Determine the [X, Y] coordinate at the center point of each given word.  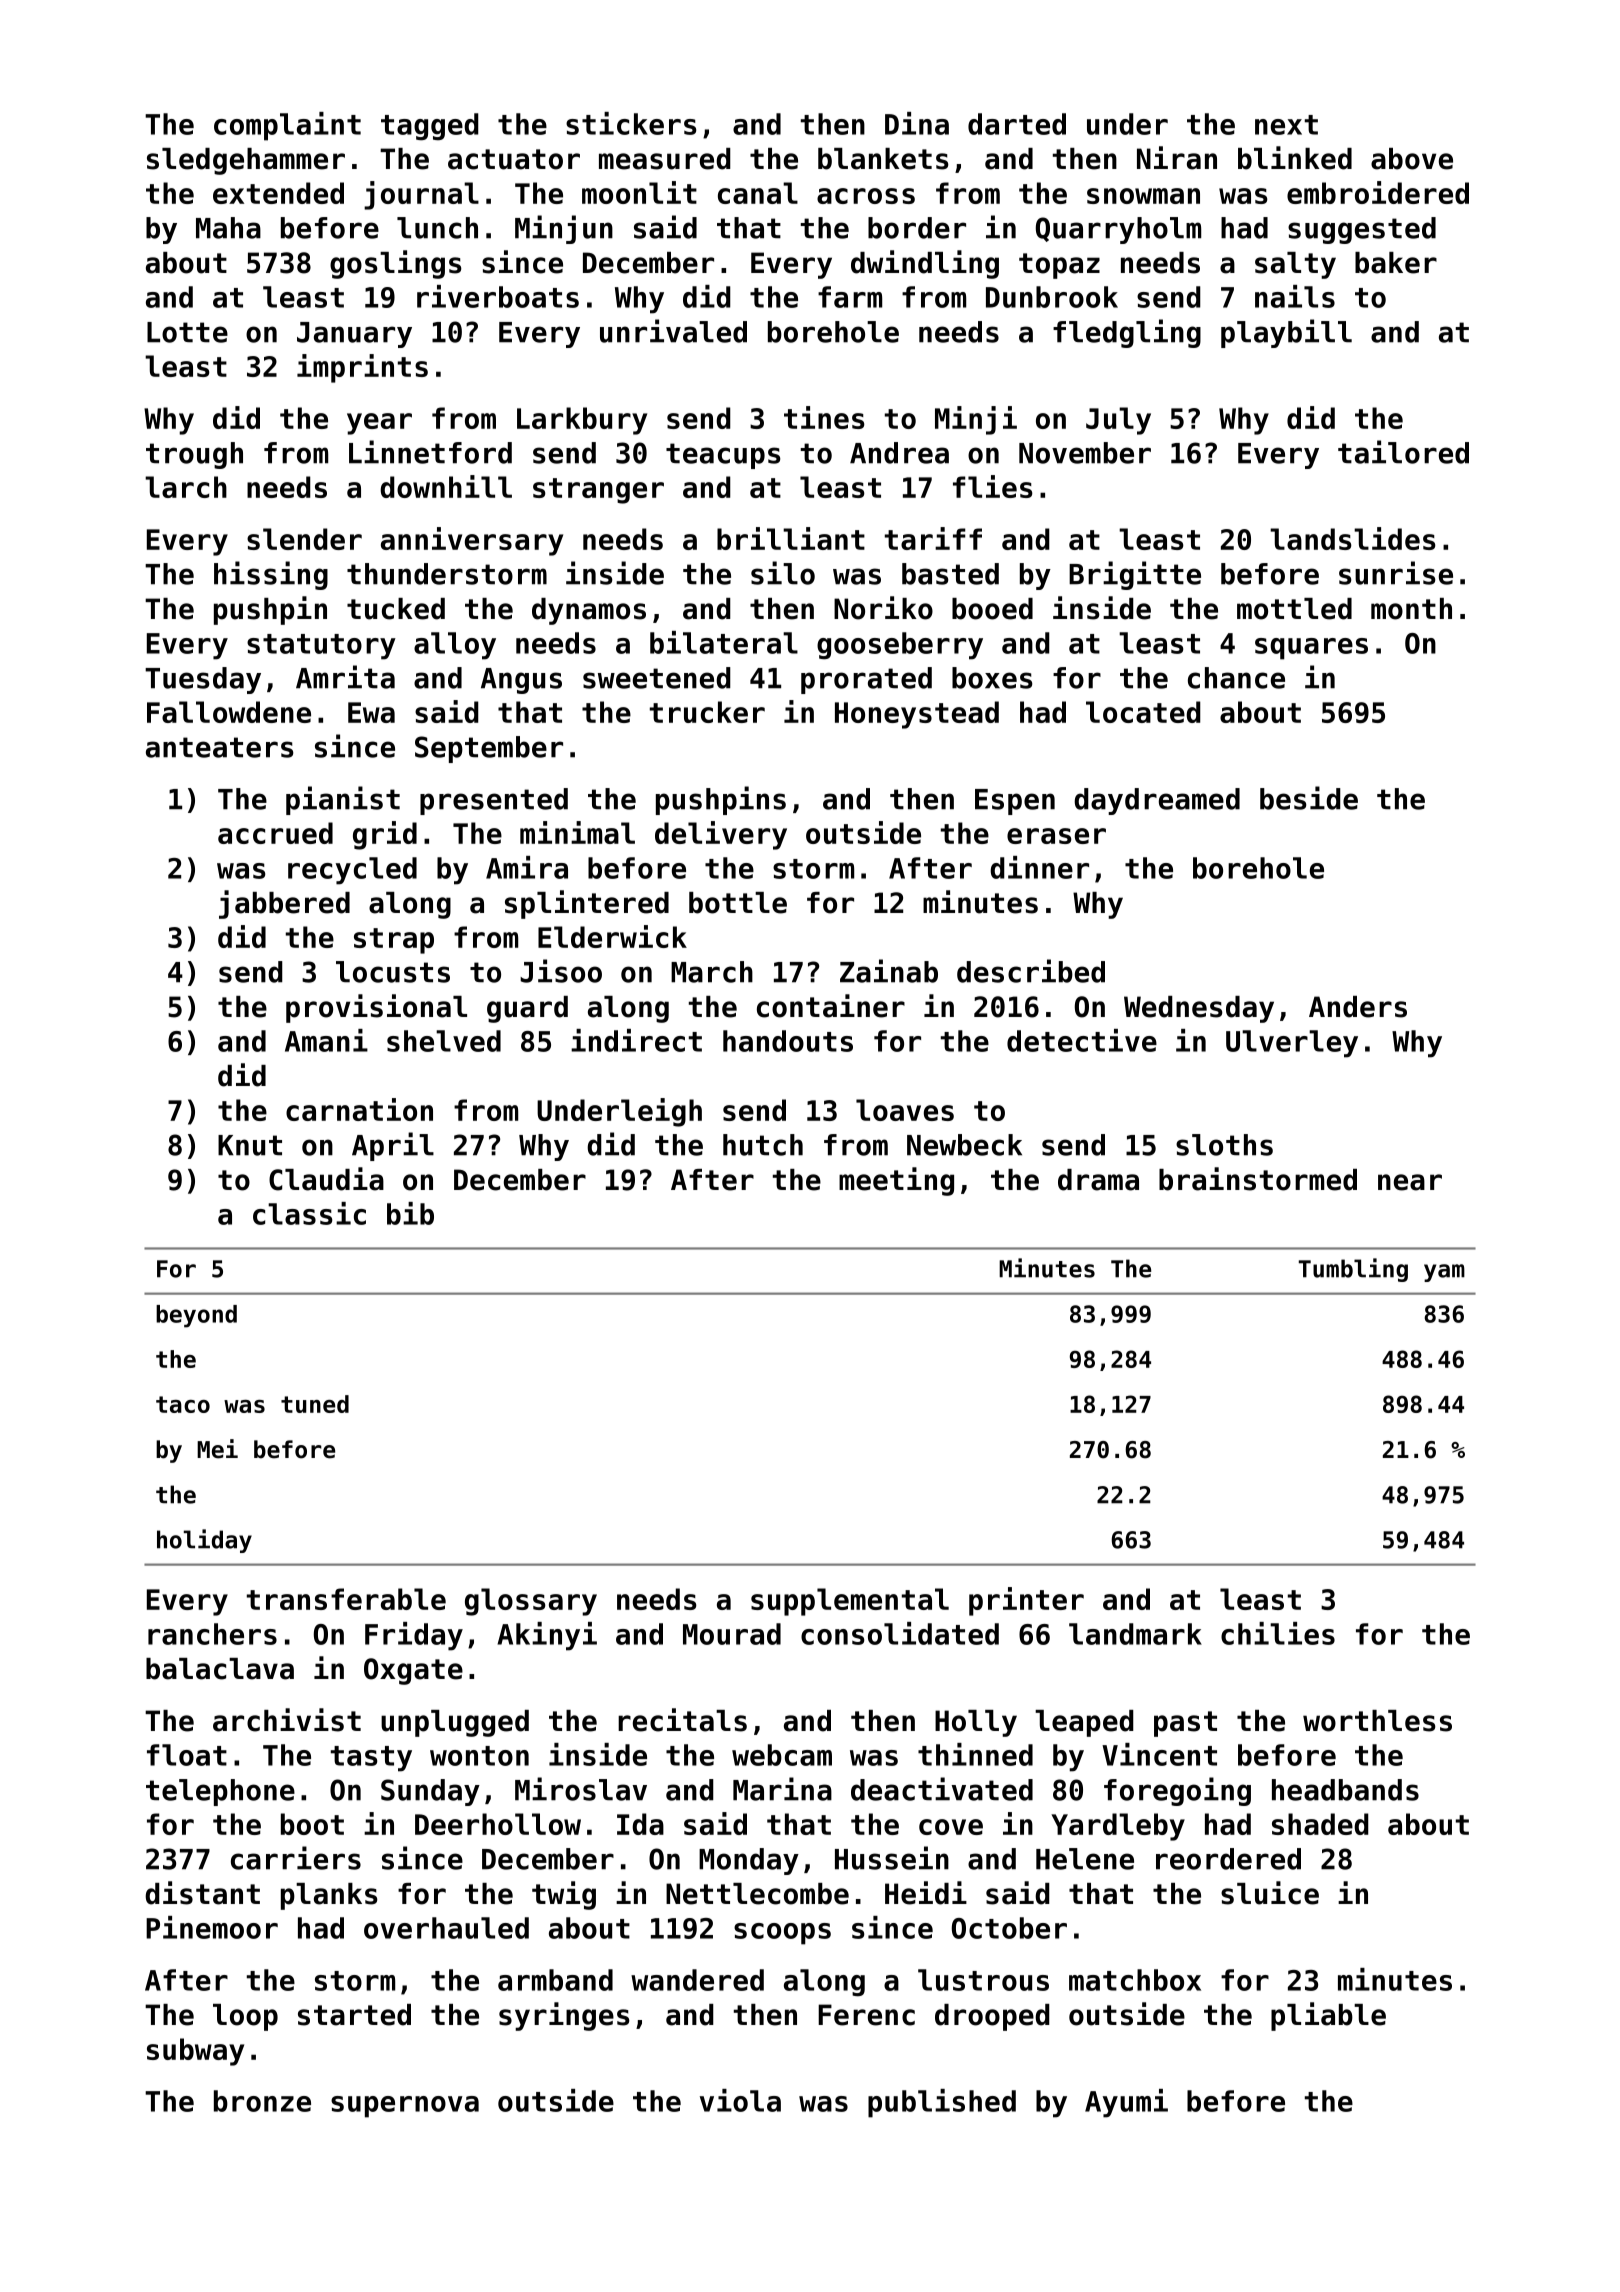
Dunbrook [1052, 297]
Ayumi [1126, 2103]
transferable [346, 1599]
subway [195, 2052]
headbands [1345, 1790]
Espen [1015, 802]
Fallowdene [229, 712]
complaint [287, 126]
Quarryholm [1118, 230]
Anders [1358, 1007]
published [942, 2103]
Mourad [732, 1634]
